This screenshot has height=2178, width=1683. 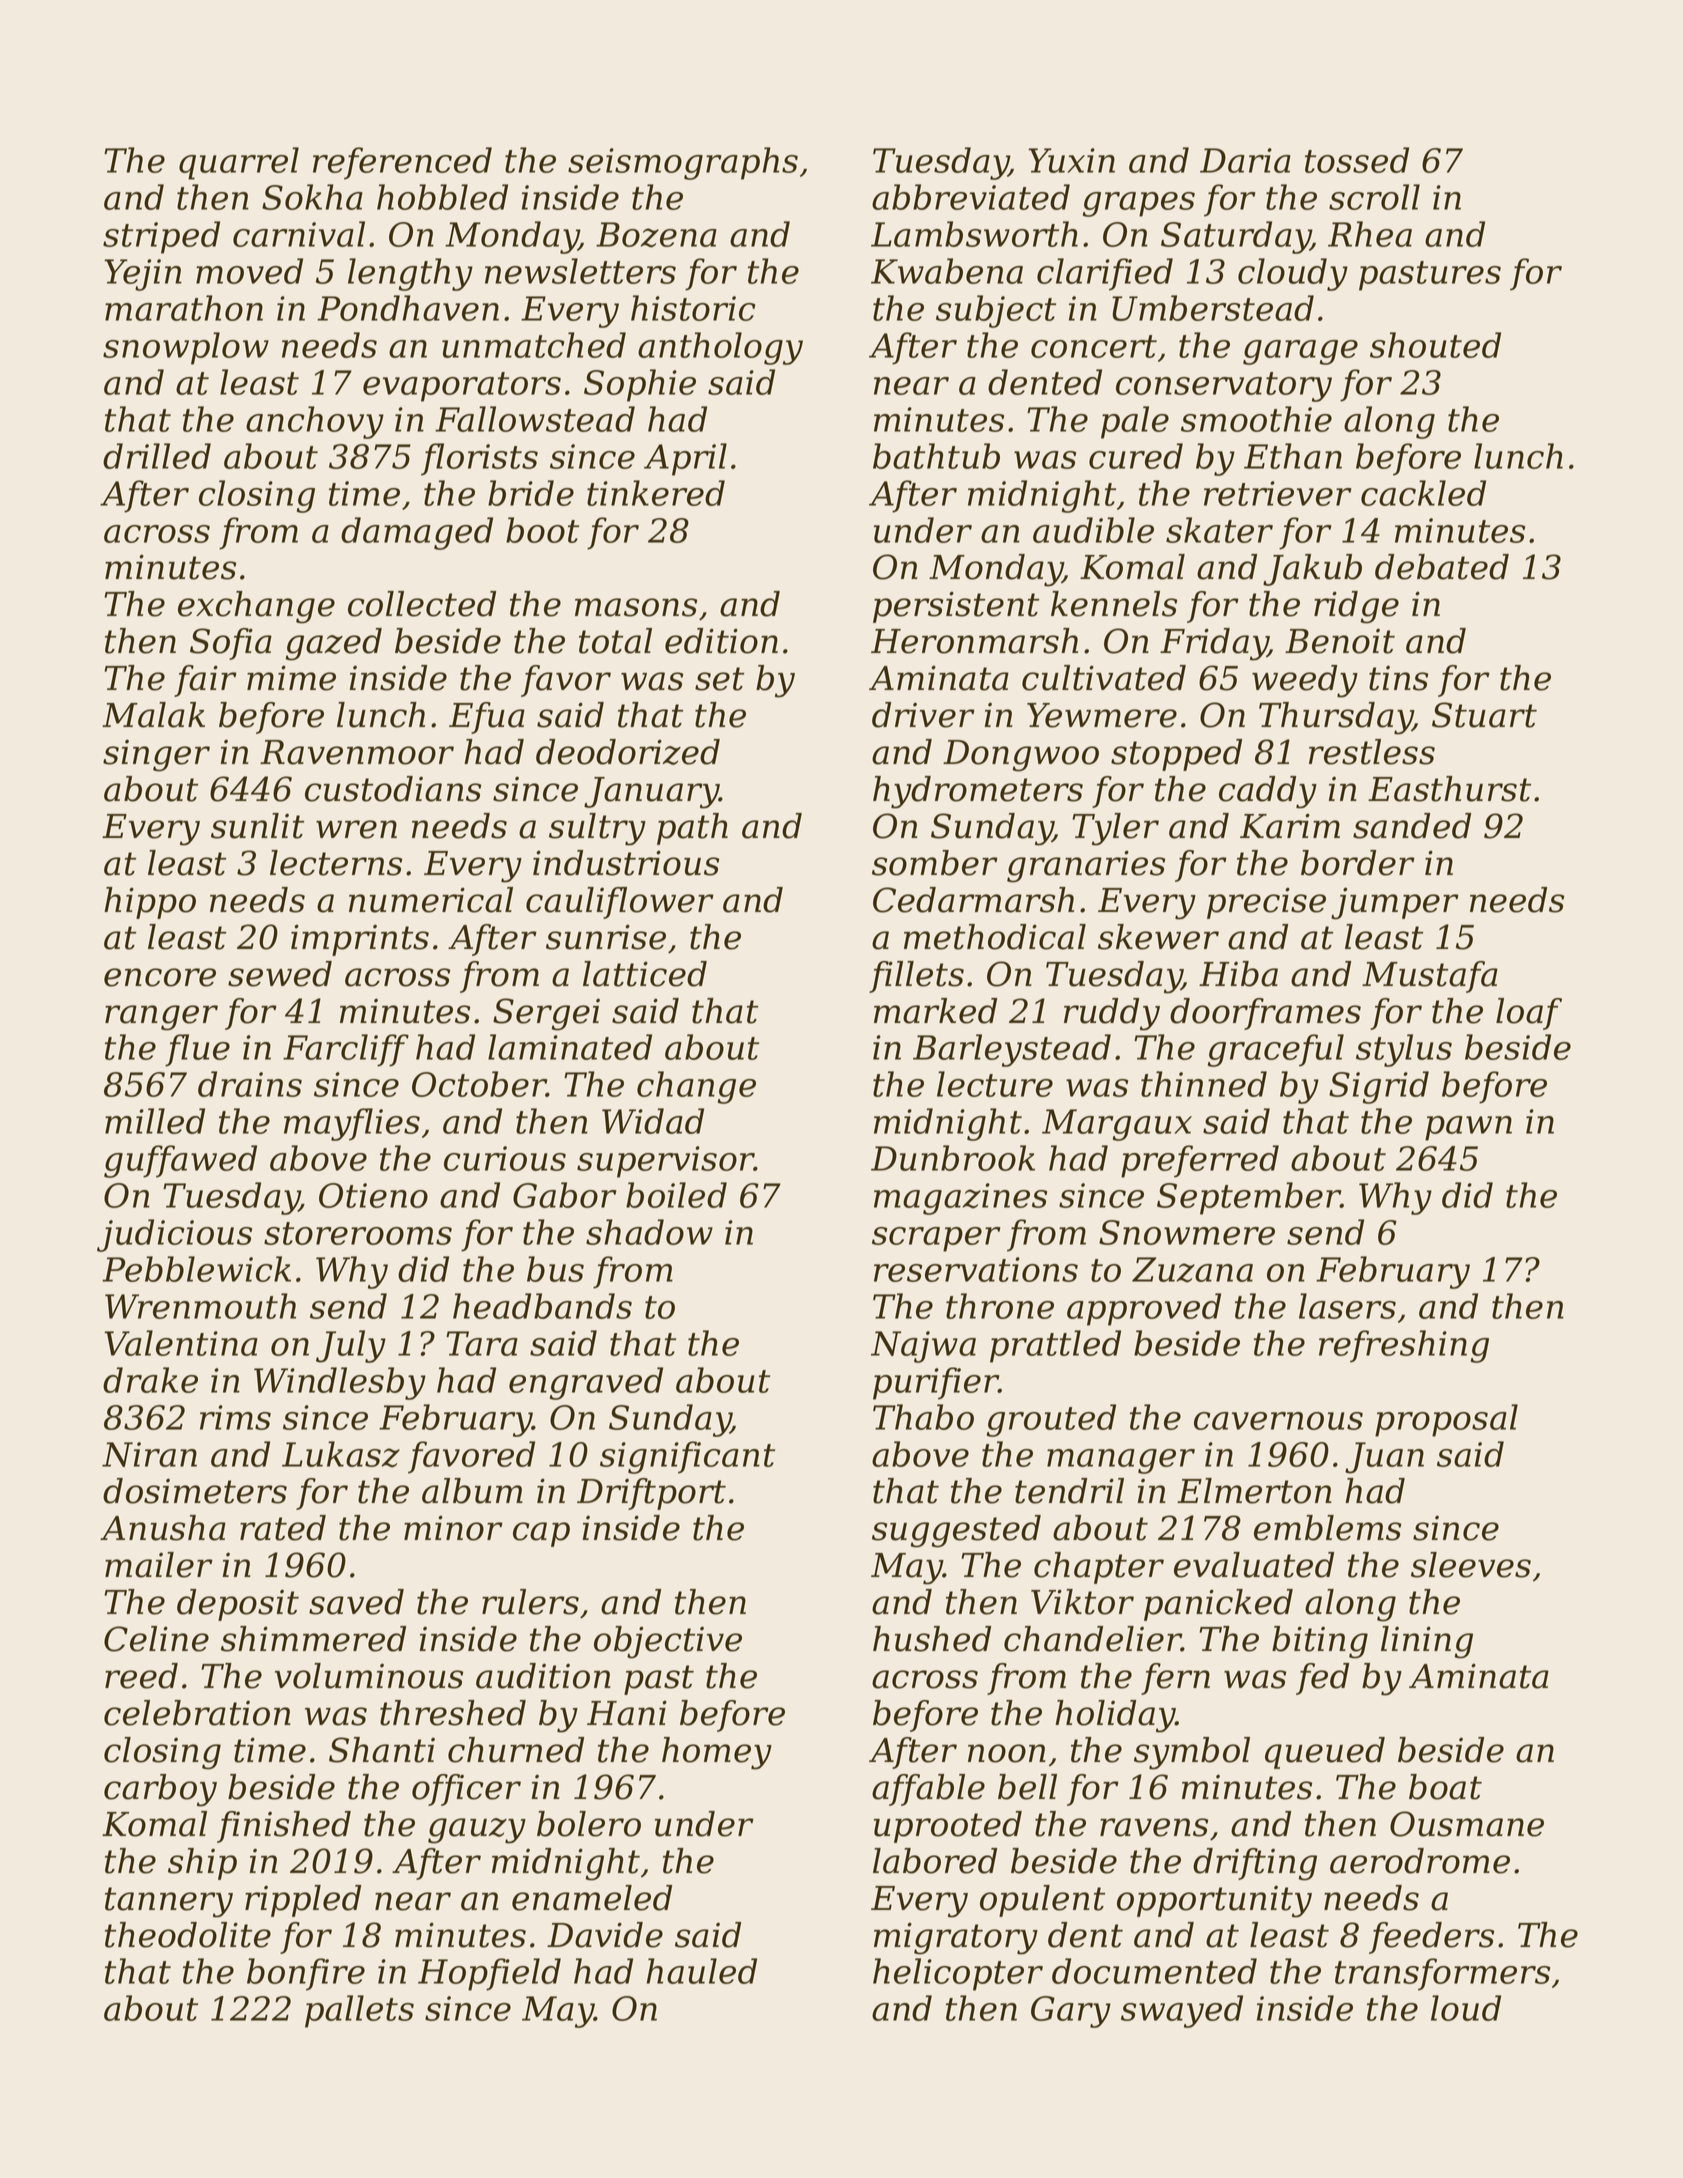 What do you see at coordinates (1404, 1346) in the screenshot?
I see `refreshing` at bounding box center [1404, 1346].
